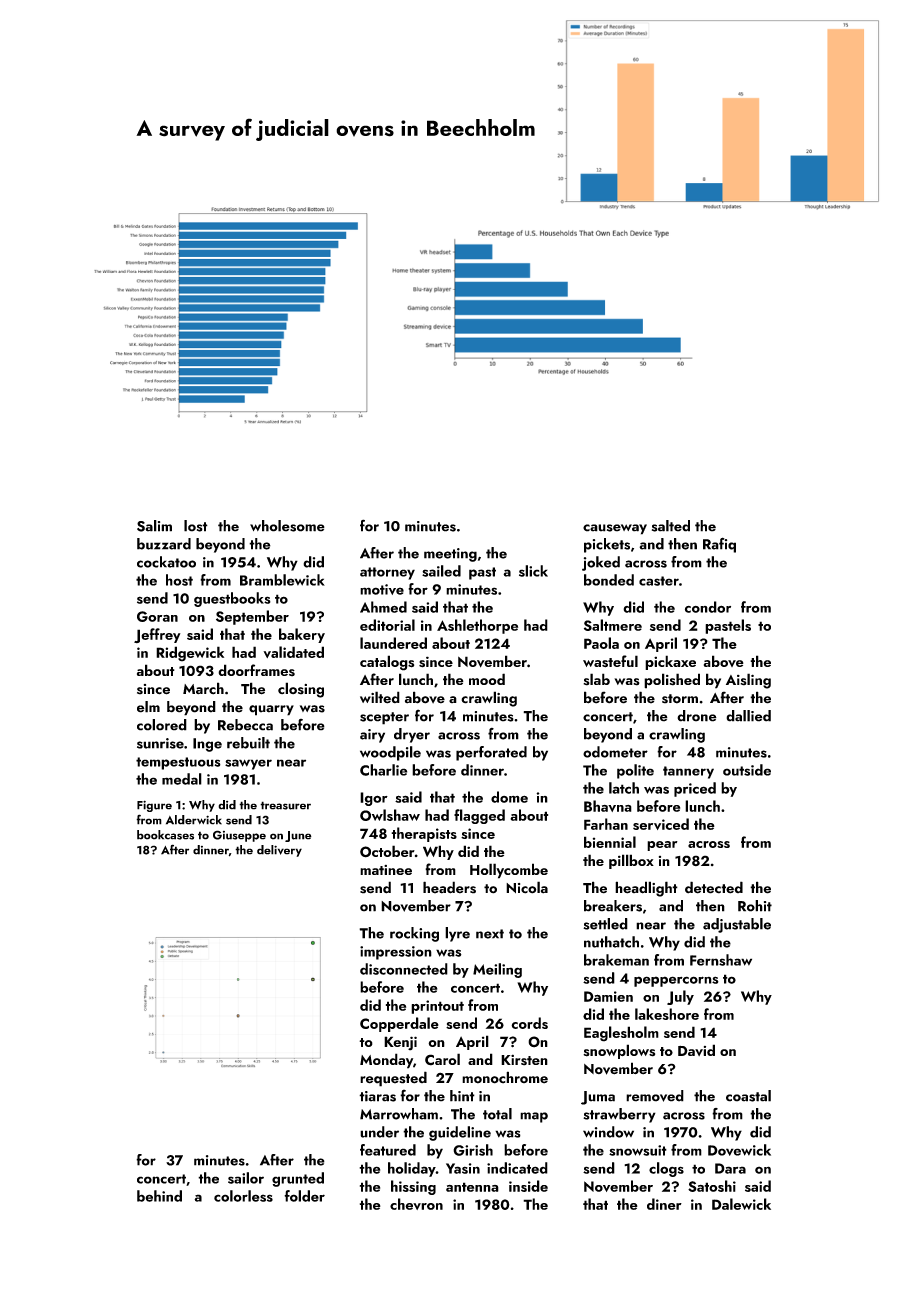 The width and height of the document is (908, 1316). Describe the element at coordinates (159, 1196) in the document. I see `behind` at that location.
